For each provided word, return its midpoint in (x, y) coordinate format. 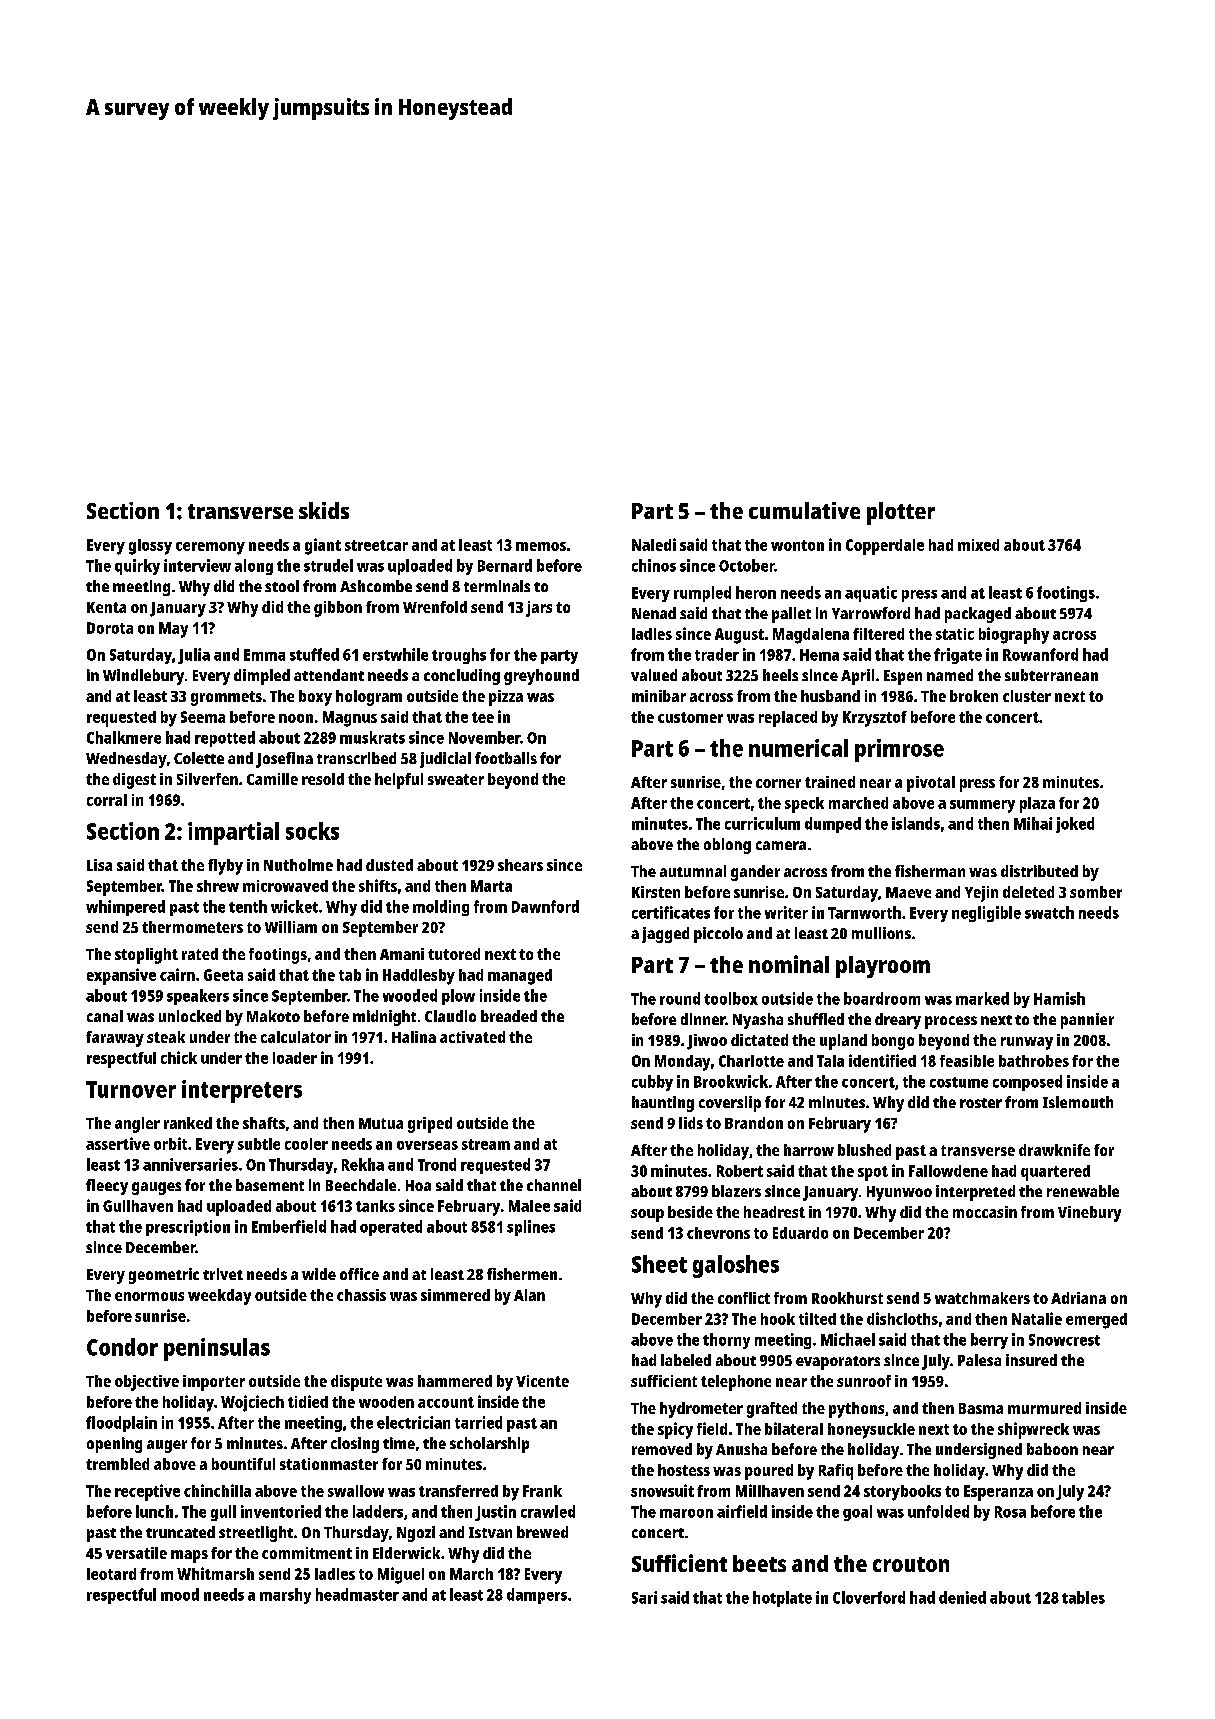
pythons (856, 1410)
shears (520, 865)
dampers (537, 1596)
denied (962, 1597)
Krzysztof (875, 719)
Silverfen (207, 779)
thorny (726, 1341)
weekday (219, 1297)
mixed (978, 545)
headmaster (357, 1594)
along (254, 567)
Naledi (654, 544)
